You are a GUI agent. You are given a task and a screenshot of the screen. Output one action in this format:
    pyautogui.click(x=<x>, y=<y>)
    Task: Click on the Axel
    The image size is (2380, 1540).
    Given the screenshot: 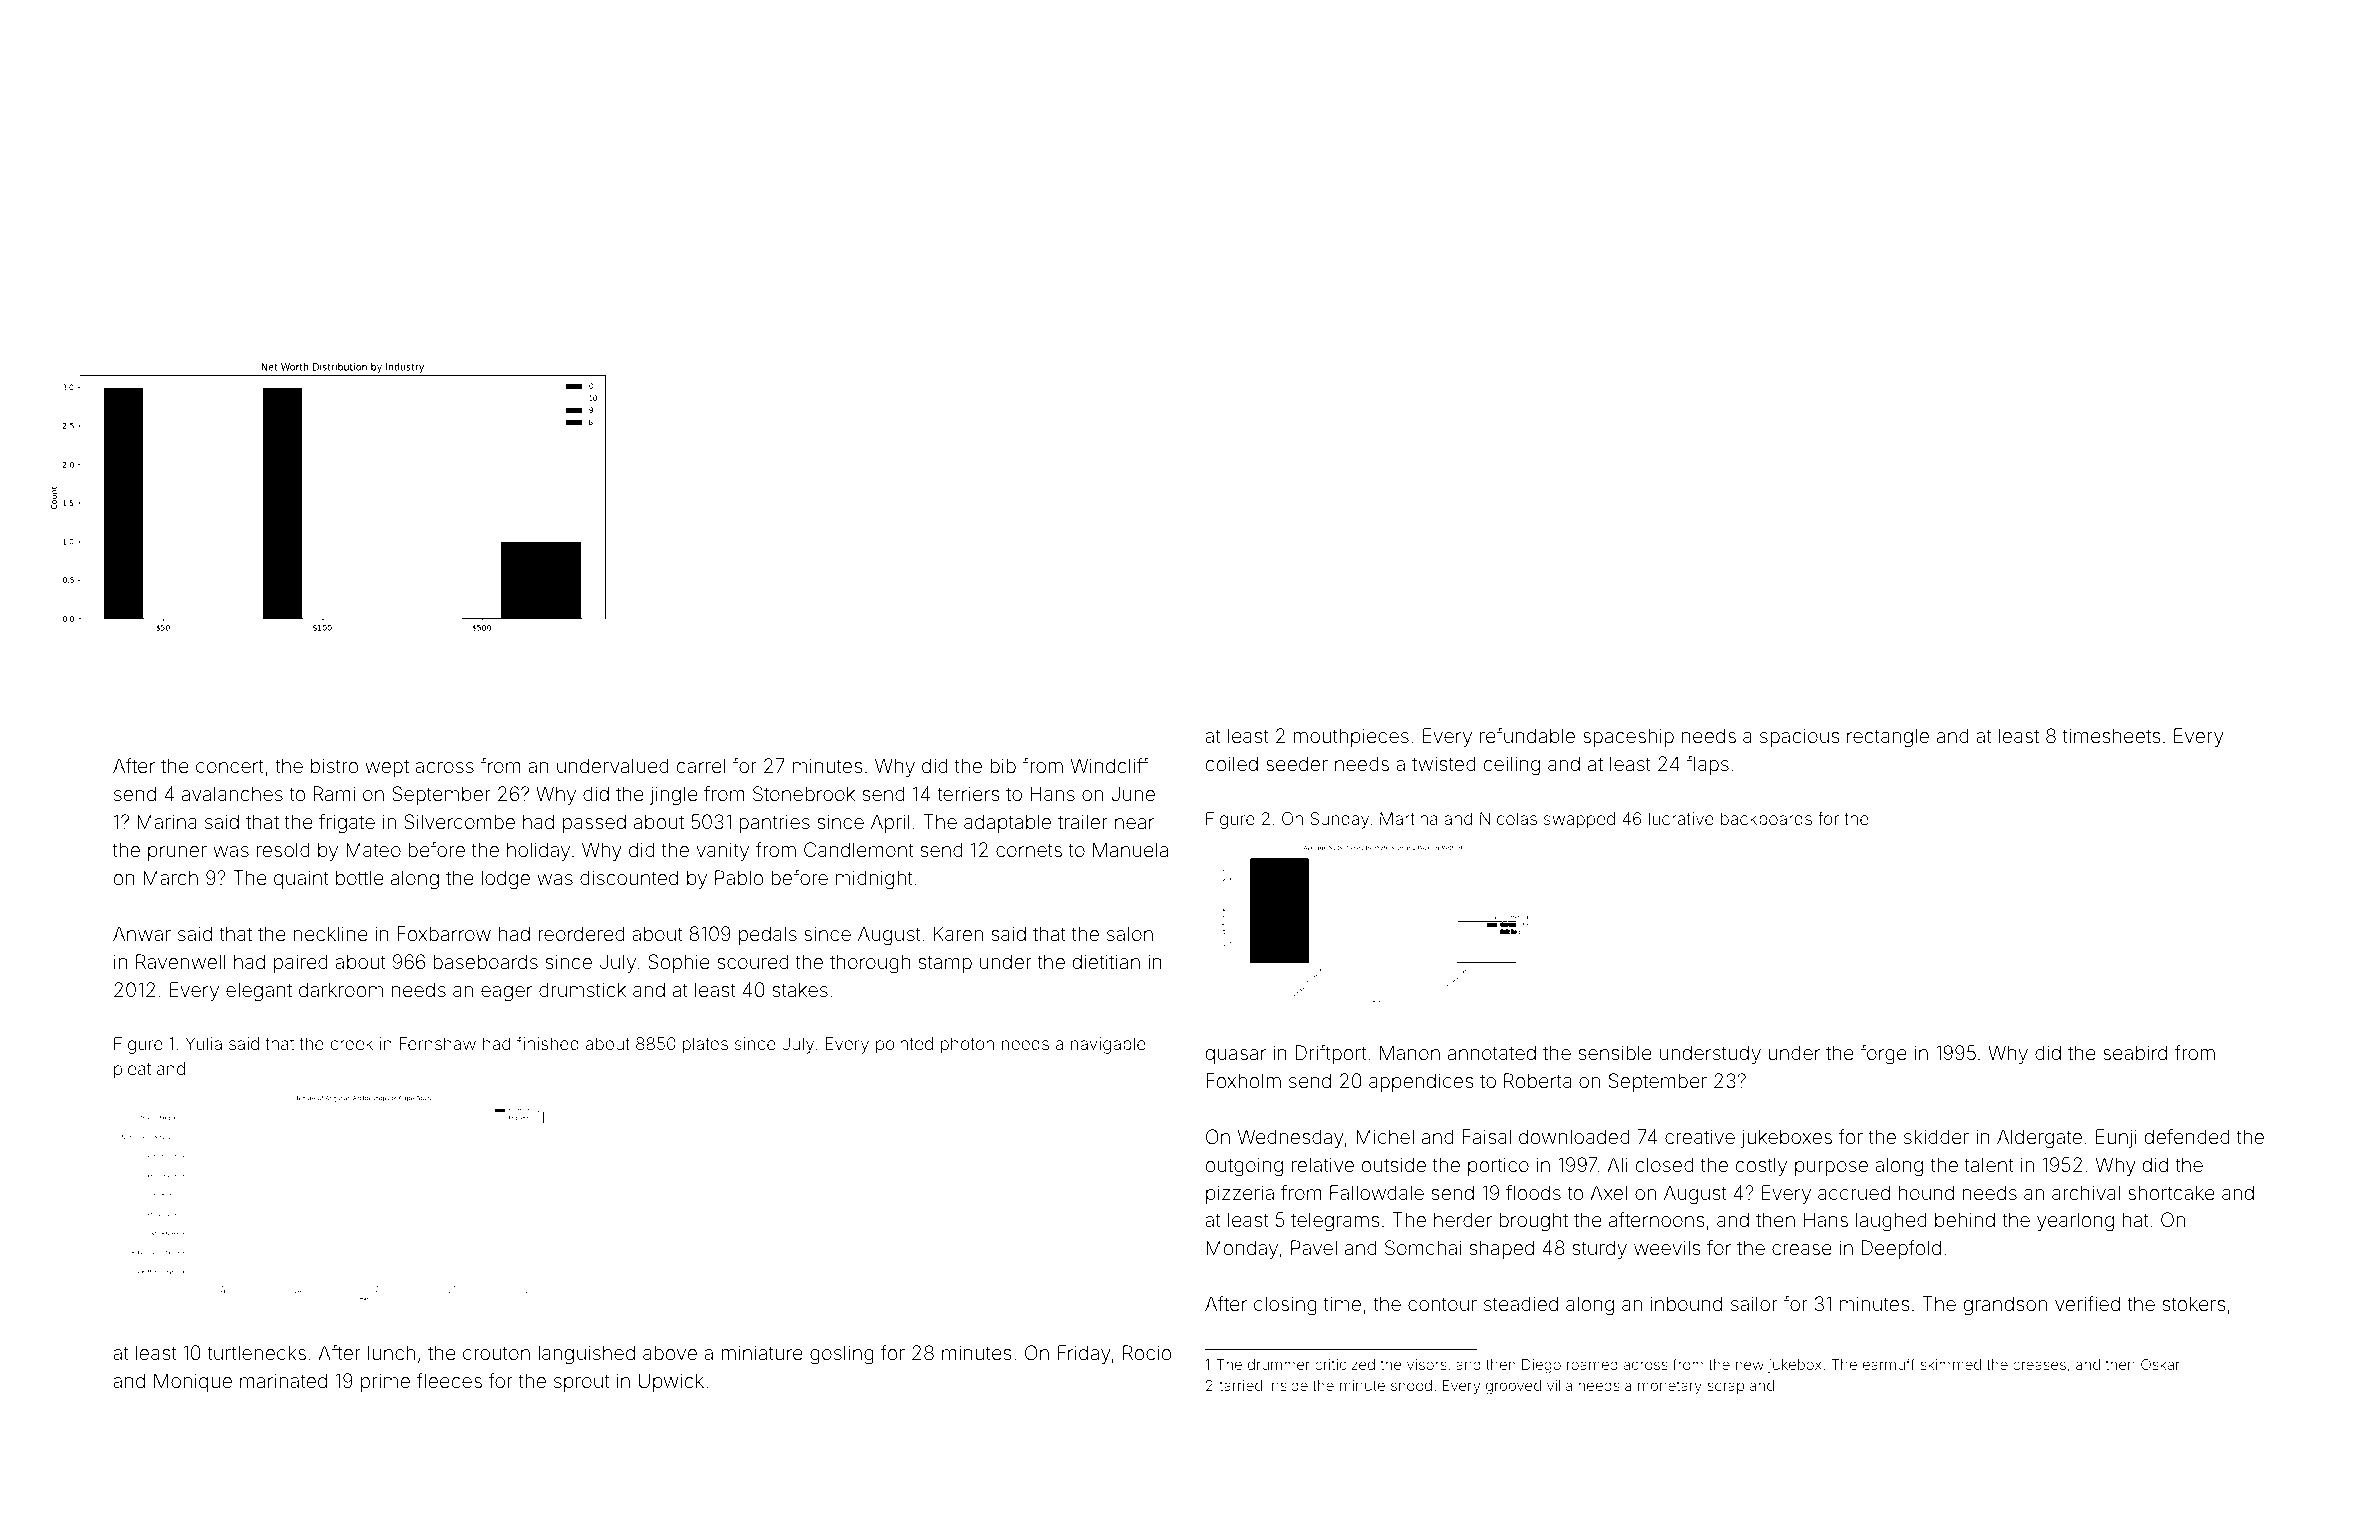 What is the action you would take?
    pyautogui.click(x=1608, y=1192)
